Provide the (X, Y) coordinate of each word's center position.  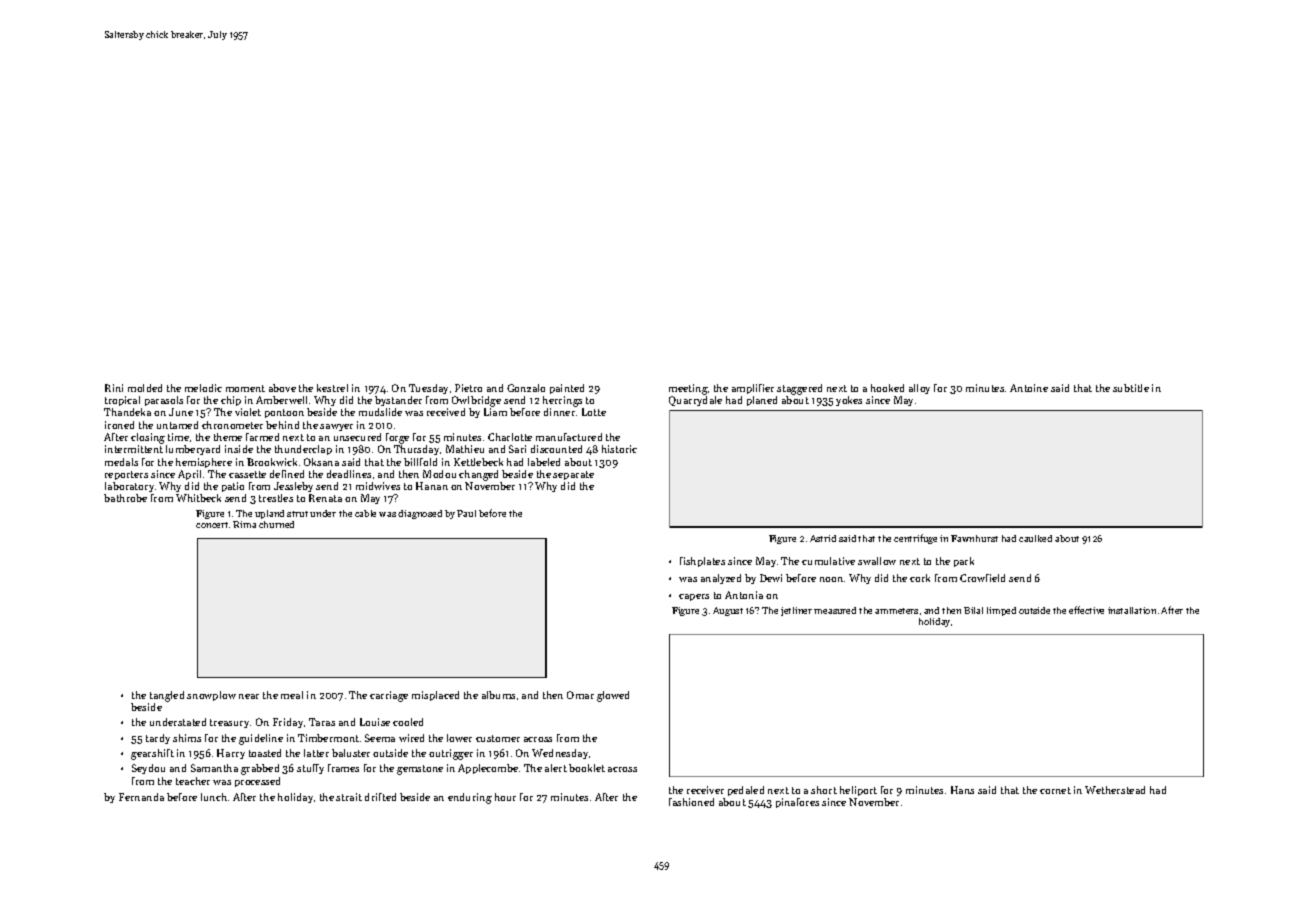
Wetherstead (1115, 790)
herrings (562, 401)
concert (212, 525)
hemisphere (204, 463)
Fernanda (141, 797)
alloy (919, 389)
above (282, 388)
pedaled (746, 791)
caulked (1035, 538)
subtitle (1131, 388)
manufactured (569, 437)
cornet (1055, 790)
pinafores (797, 803)
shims (187, 738)
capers (694, 597)
